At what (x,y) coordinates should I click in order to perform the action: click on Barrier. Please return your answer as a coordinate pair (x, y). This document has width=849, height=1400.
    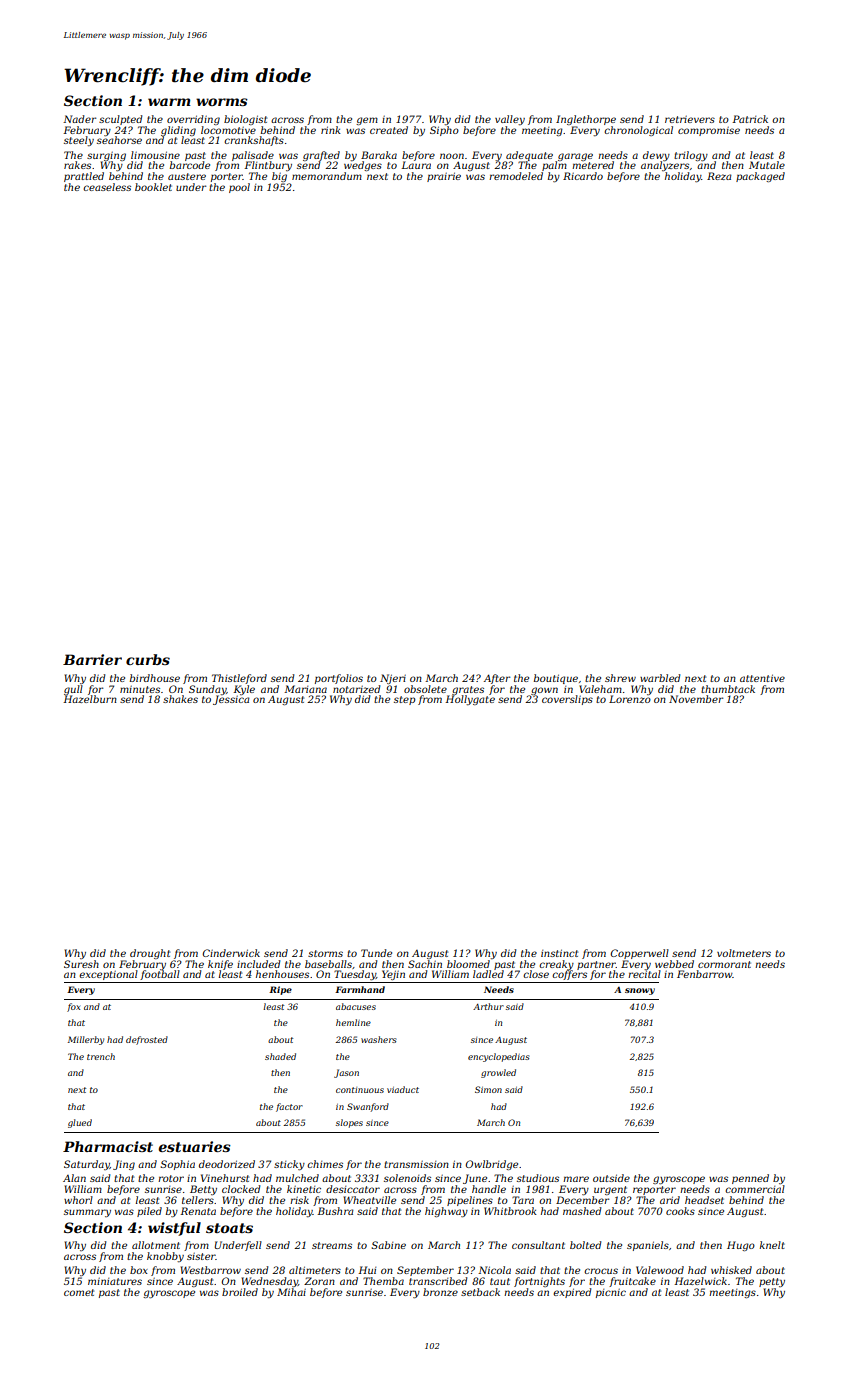
    Looking at the image, I should click on (92, 659).
